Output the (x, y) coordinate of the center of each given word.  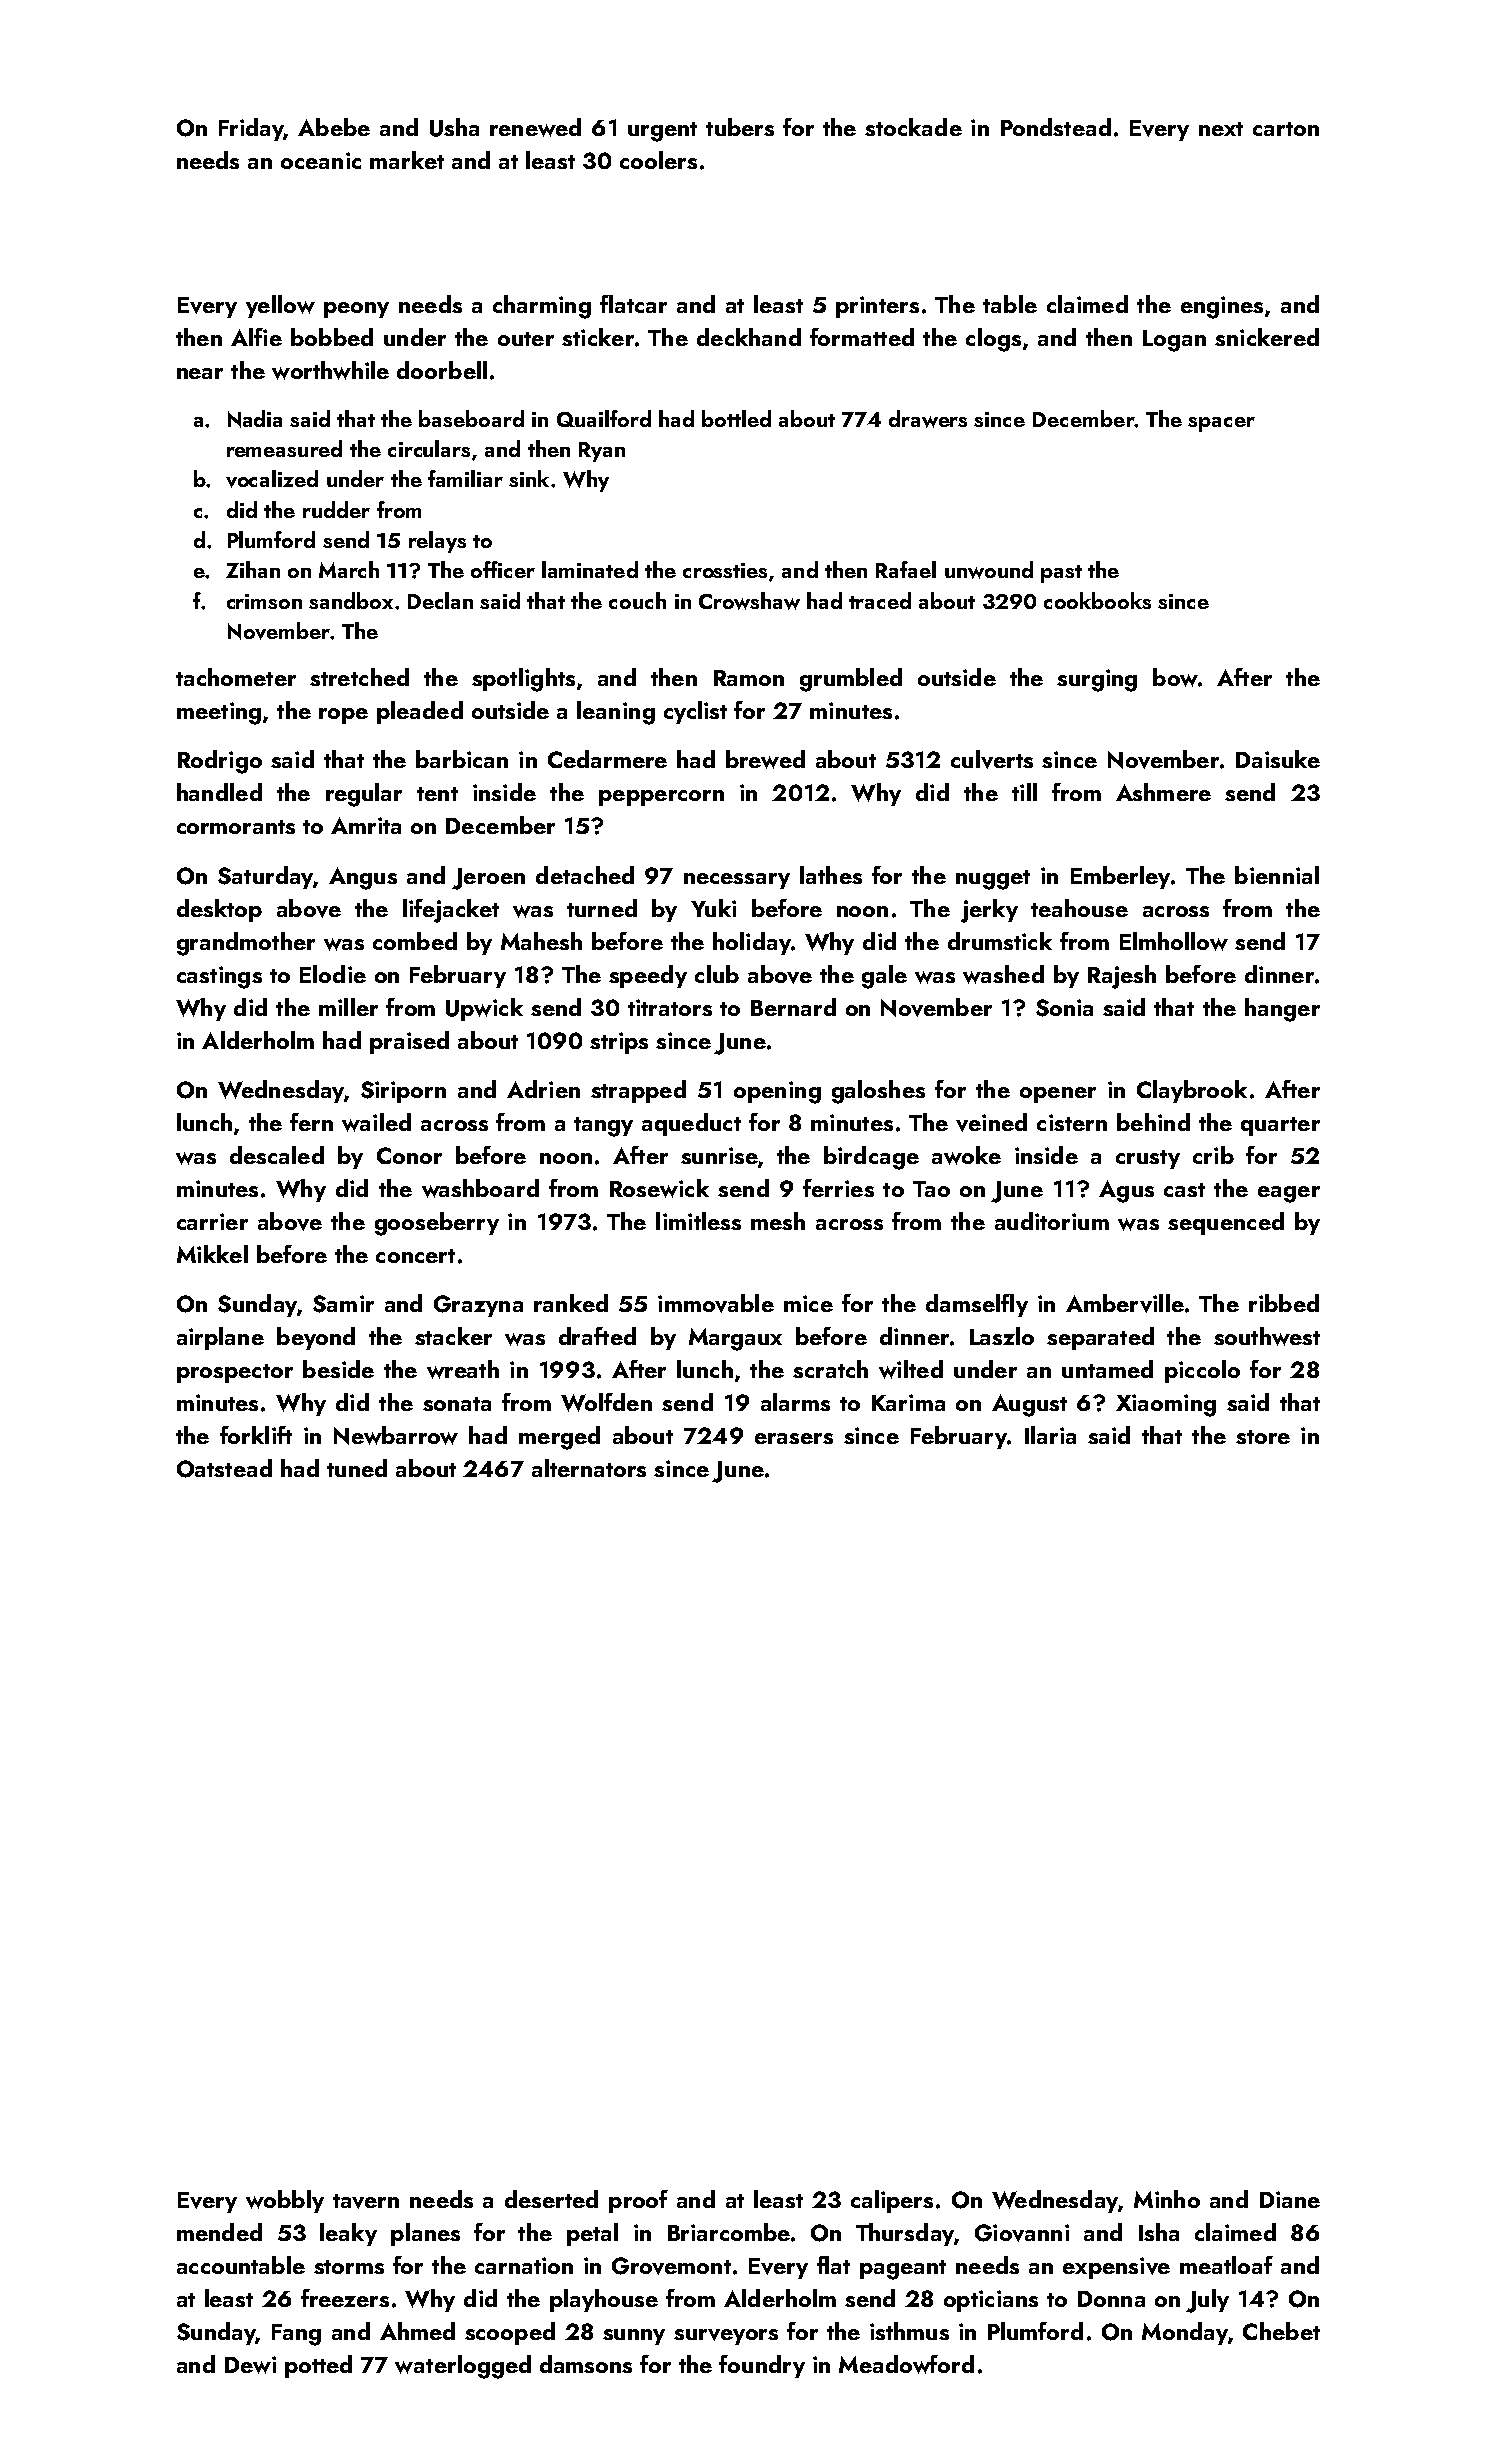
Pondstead (1056, 127)
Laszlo (1002, 1336)
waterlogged (463, 2367)
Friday (251, 129)
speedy (648, 976)
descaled (277, 1155)
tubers (740, 127)
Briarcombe (729, 2232)
